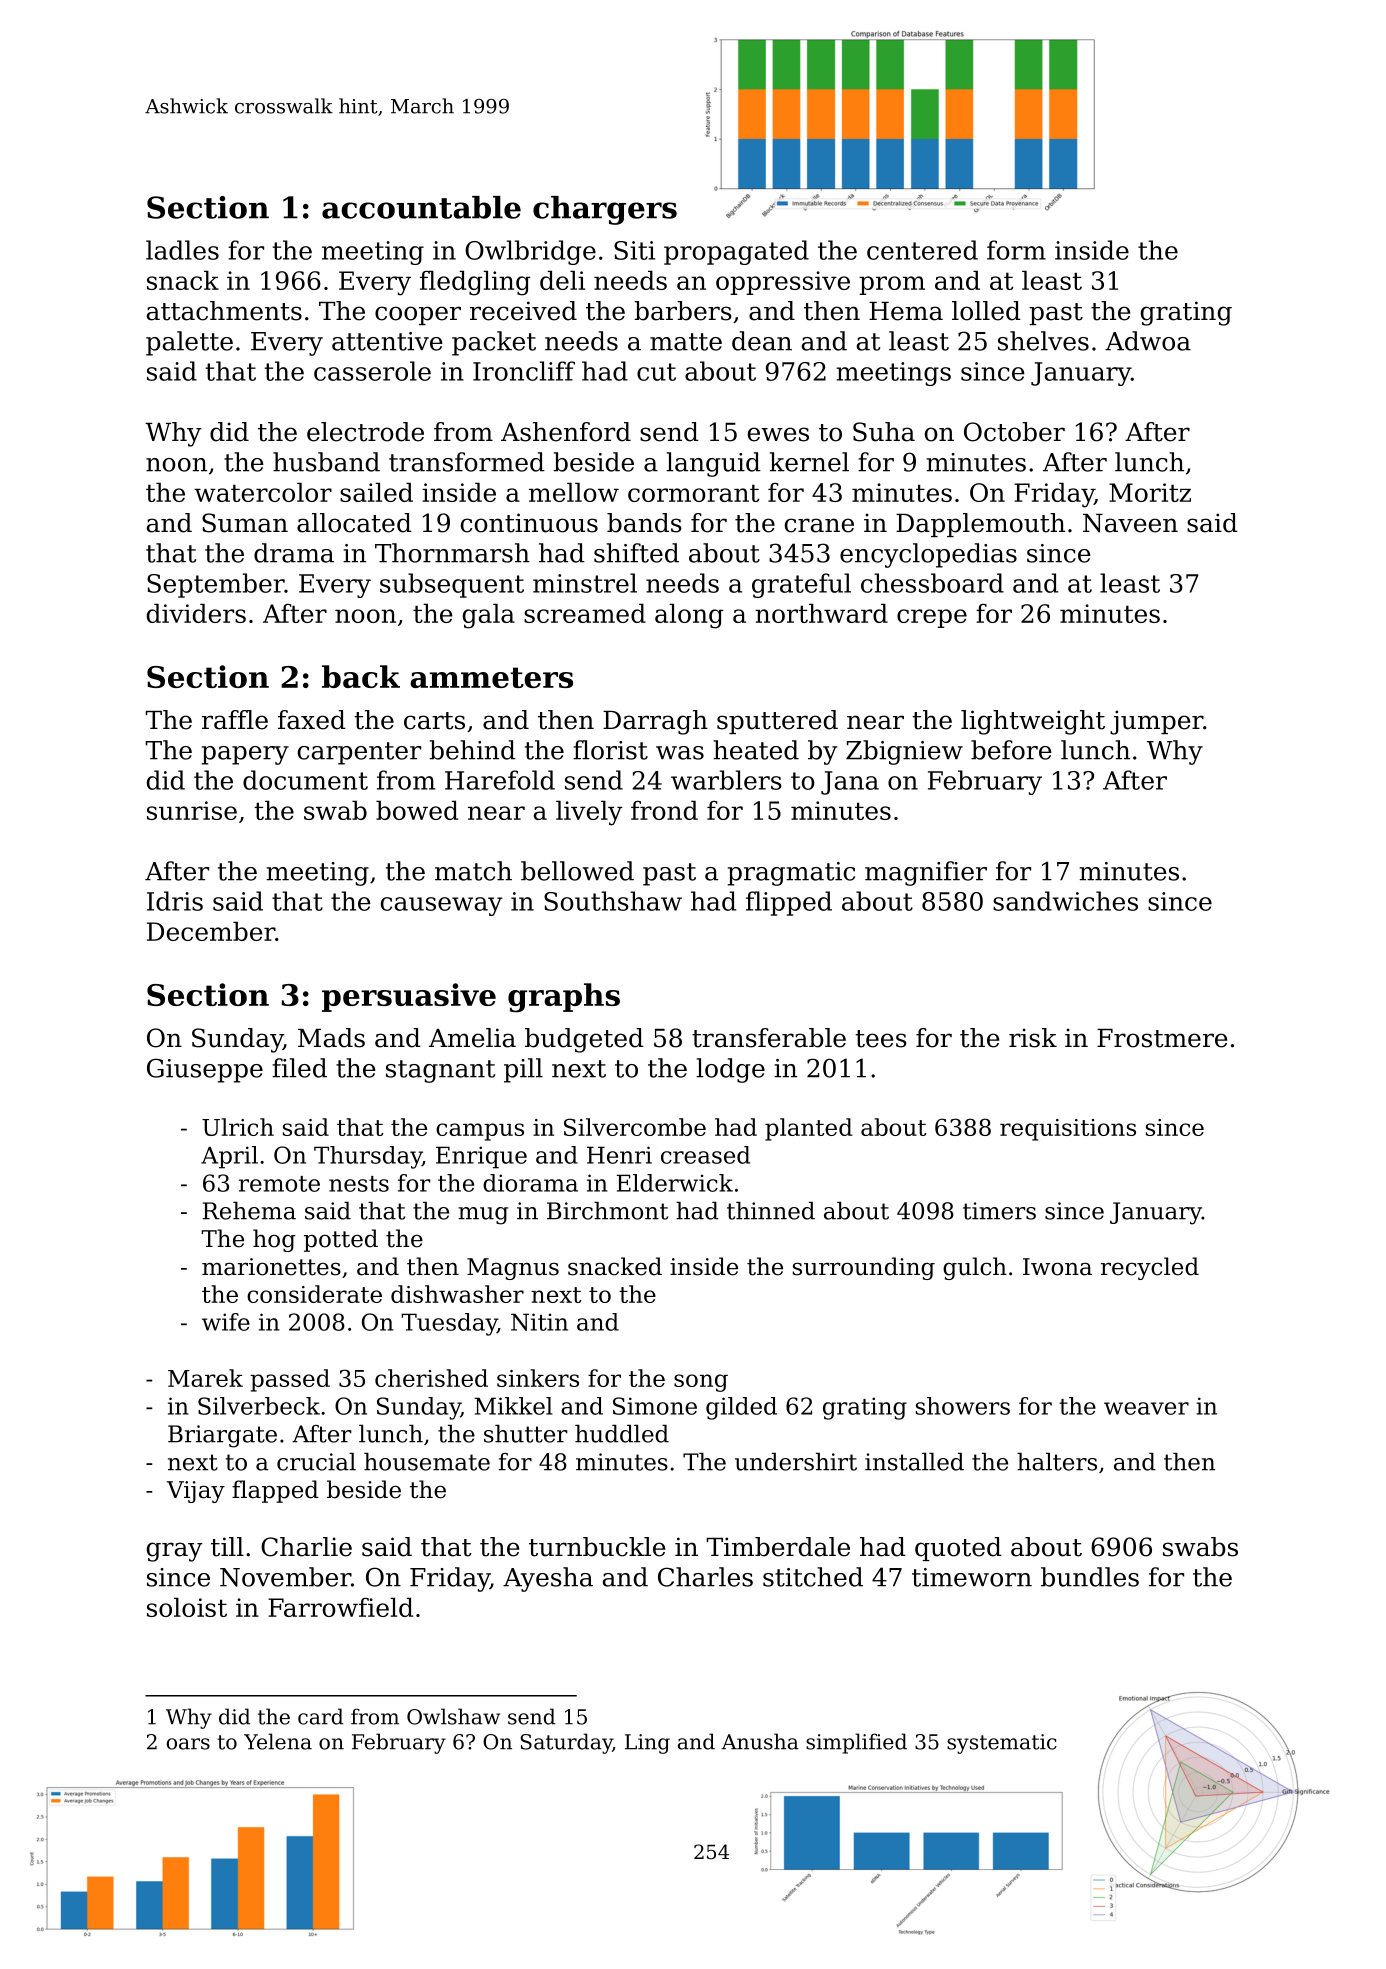 This image has width=1386, height=1969. Describe the element at coordinates (562, 280) in the image. I see `deli` at that location.
